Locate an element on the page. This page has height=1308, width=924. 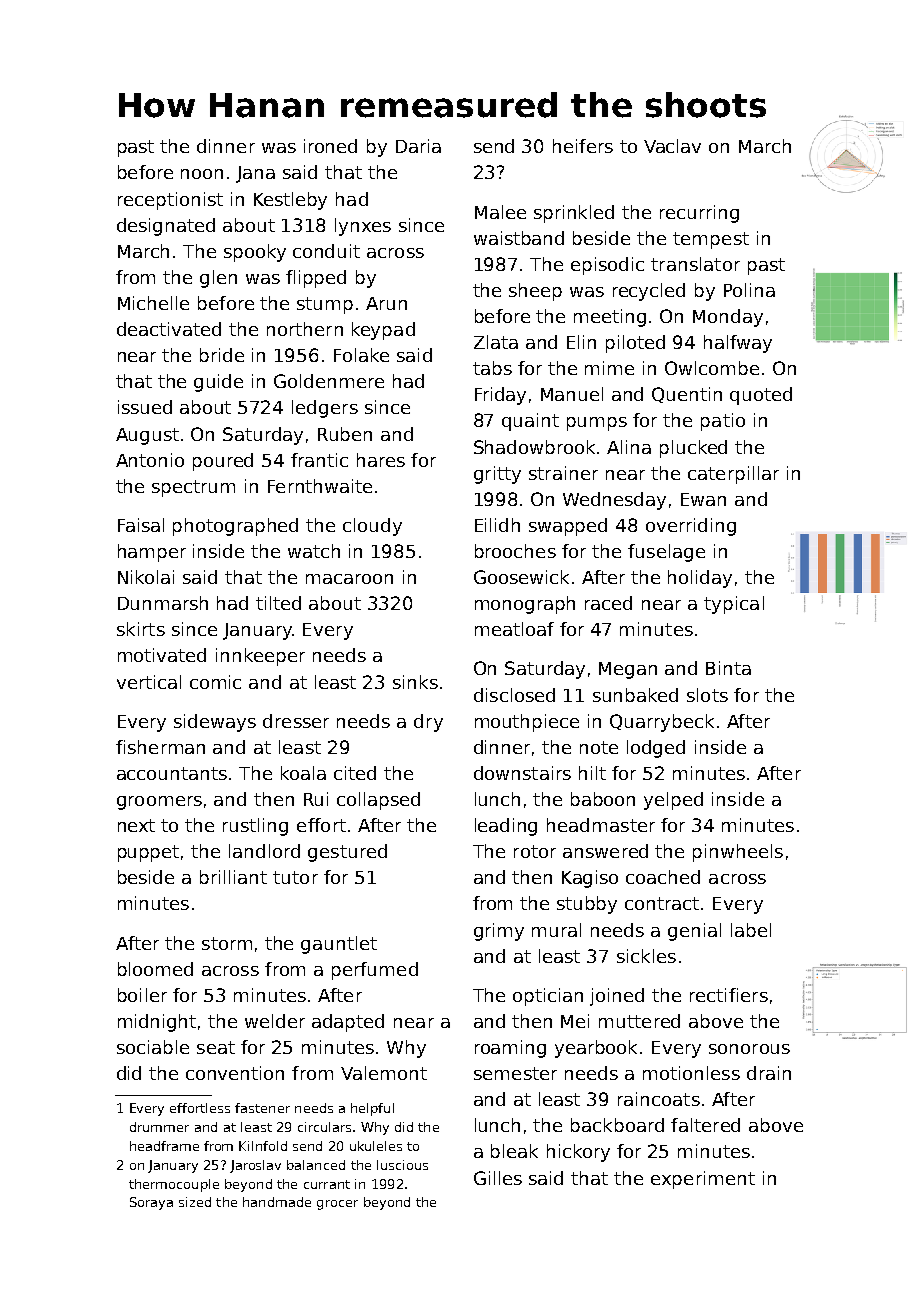
Vaclav is located at coordinates (672, 146).
